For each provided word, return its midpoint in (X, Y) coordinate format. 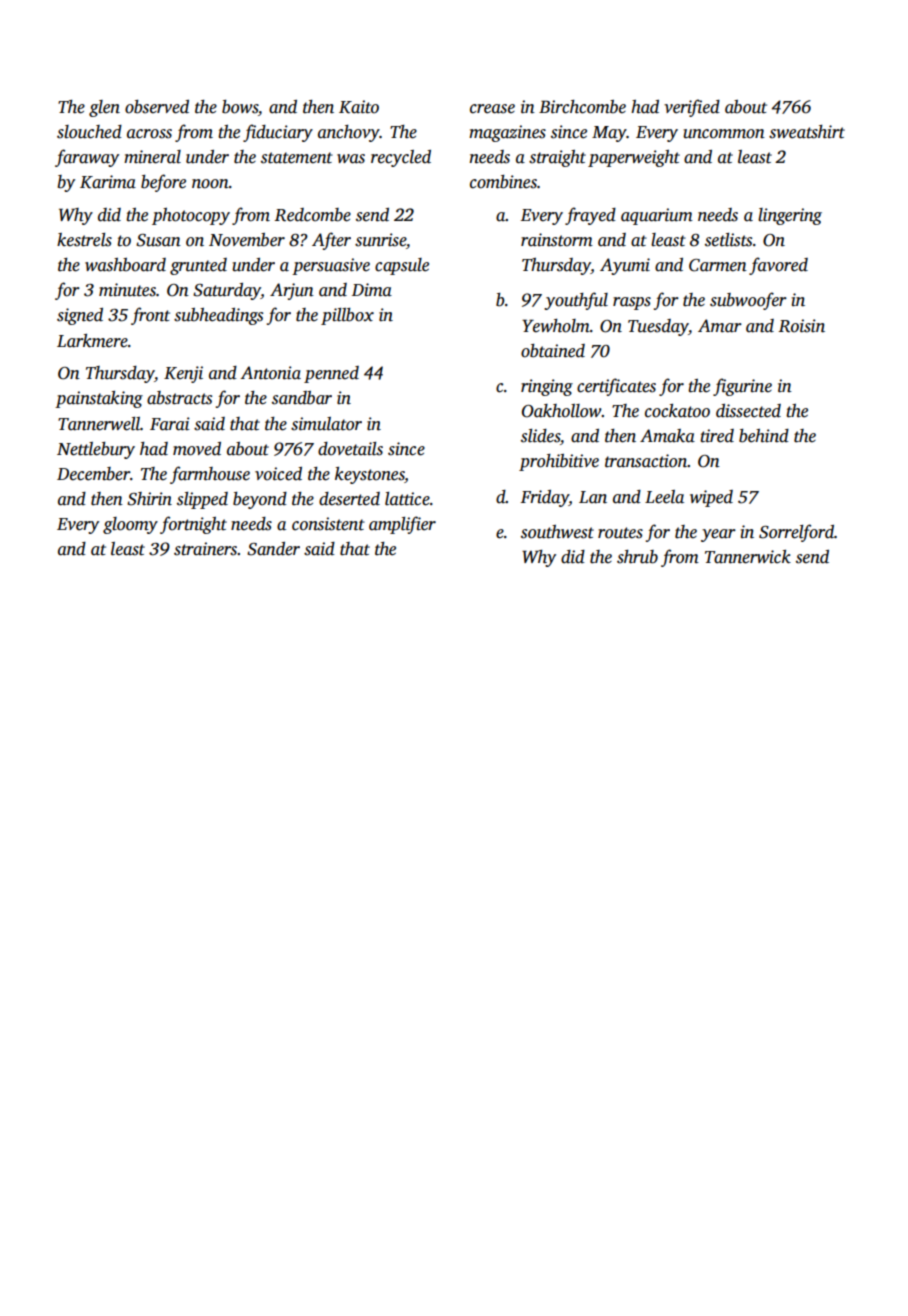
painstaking (99, 399)
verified (692, 108)
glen (104, 108)
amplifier (402, 525)
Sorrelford (797, 533)
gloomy (130, 525)
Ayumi (625, 266)
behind (764, 436)
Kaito (359, 107)
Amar (720, 326)
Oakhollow (562, 411)
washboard (125, 265)
